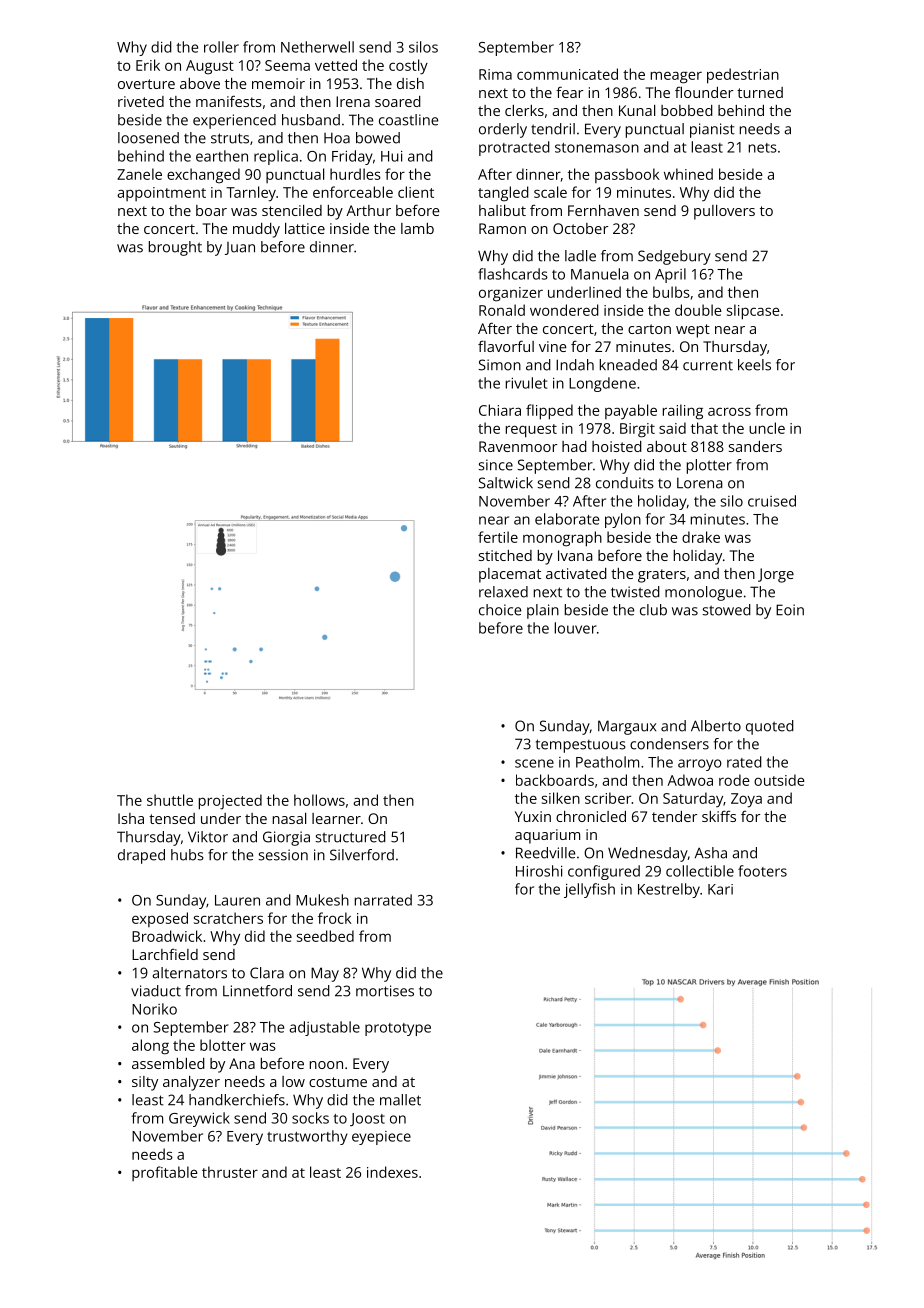 The height and width of the document is (1308, 924). Describe the element at coordinates (228, 918) in the document. I see `scratchers` at that location.
